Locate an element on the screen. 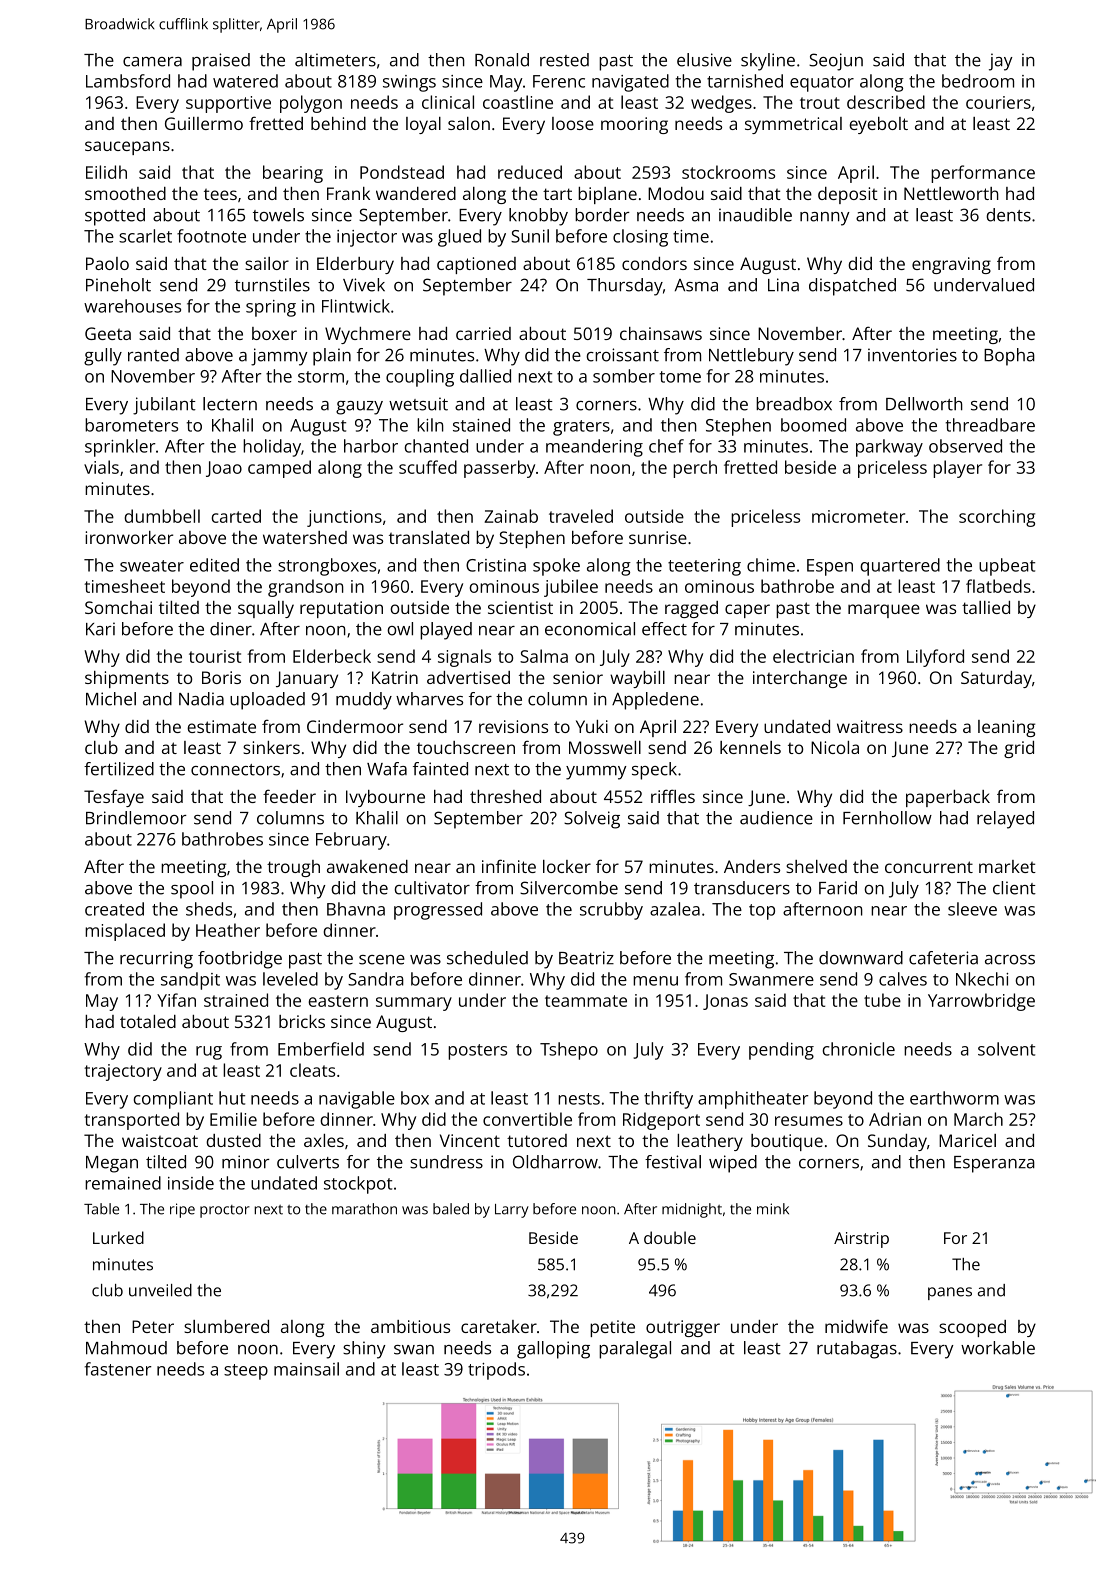  skyline is located at coordinates (768, 62).
